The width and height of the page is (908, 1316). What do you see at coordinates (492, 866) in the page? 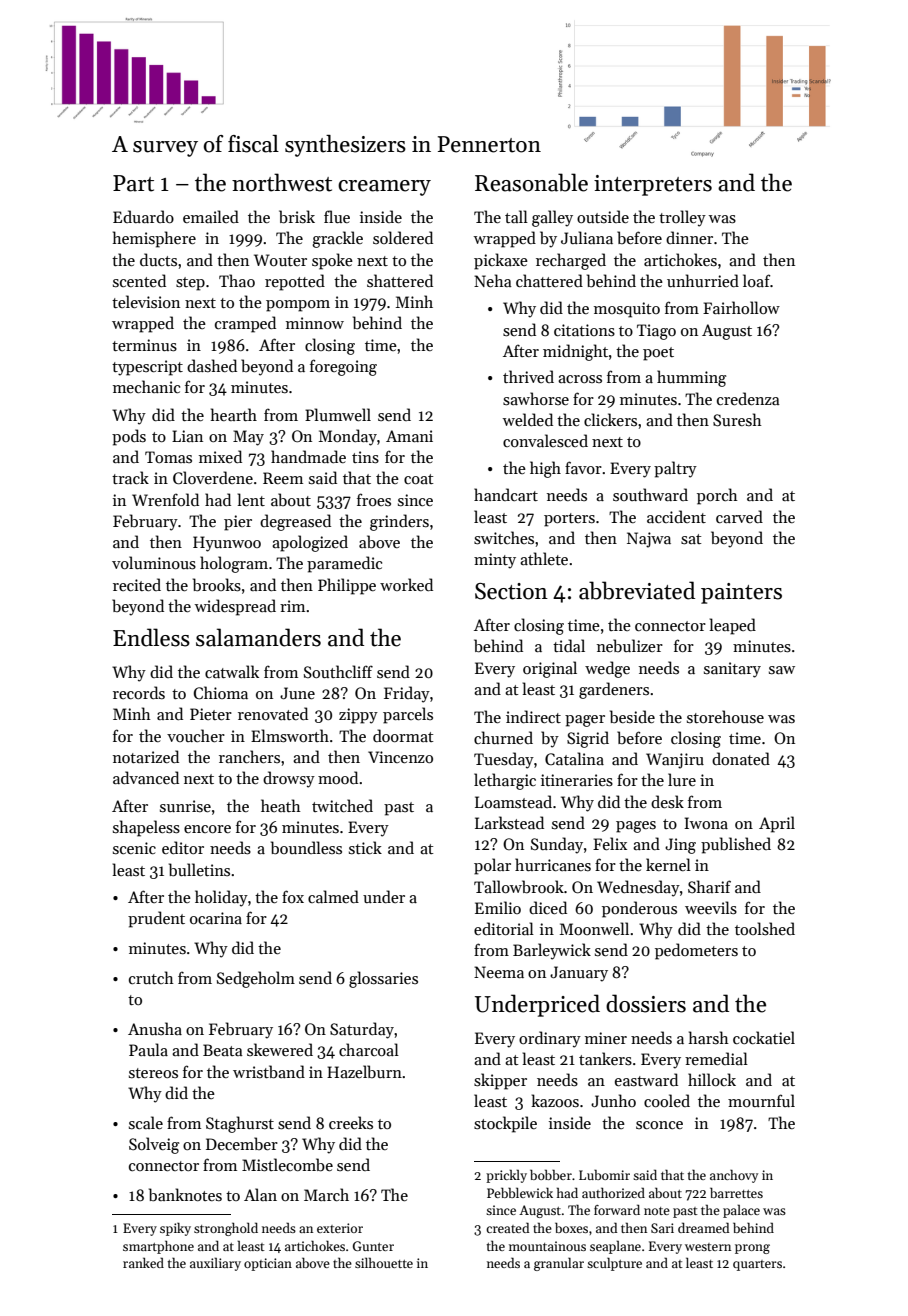
I see `polar` at bounding box center [492, 866].
